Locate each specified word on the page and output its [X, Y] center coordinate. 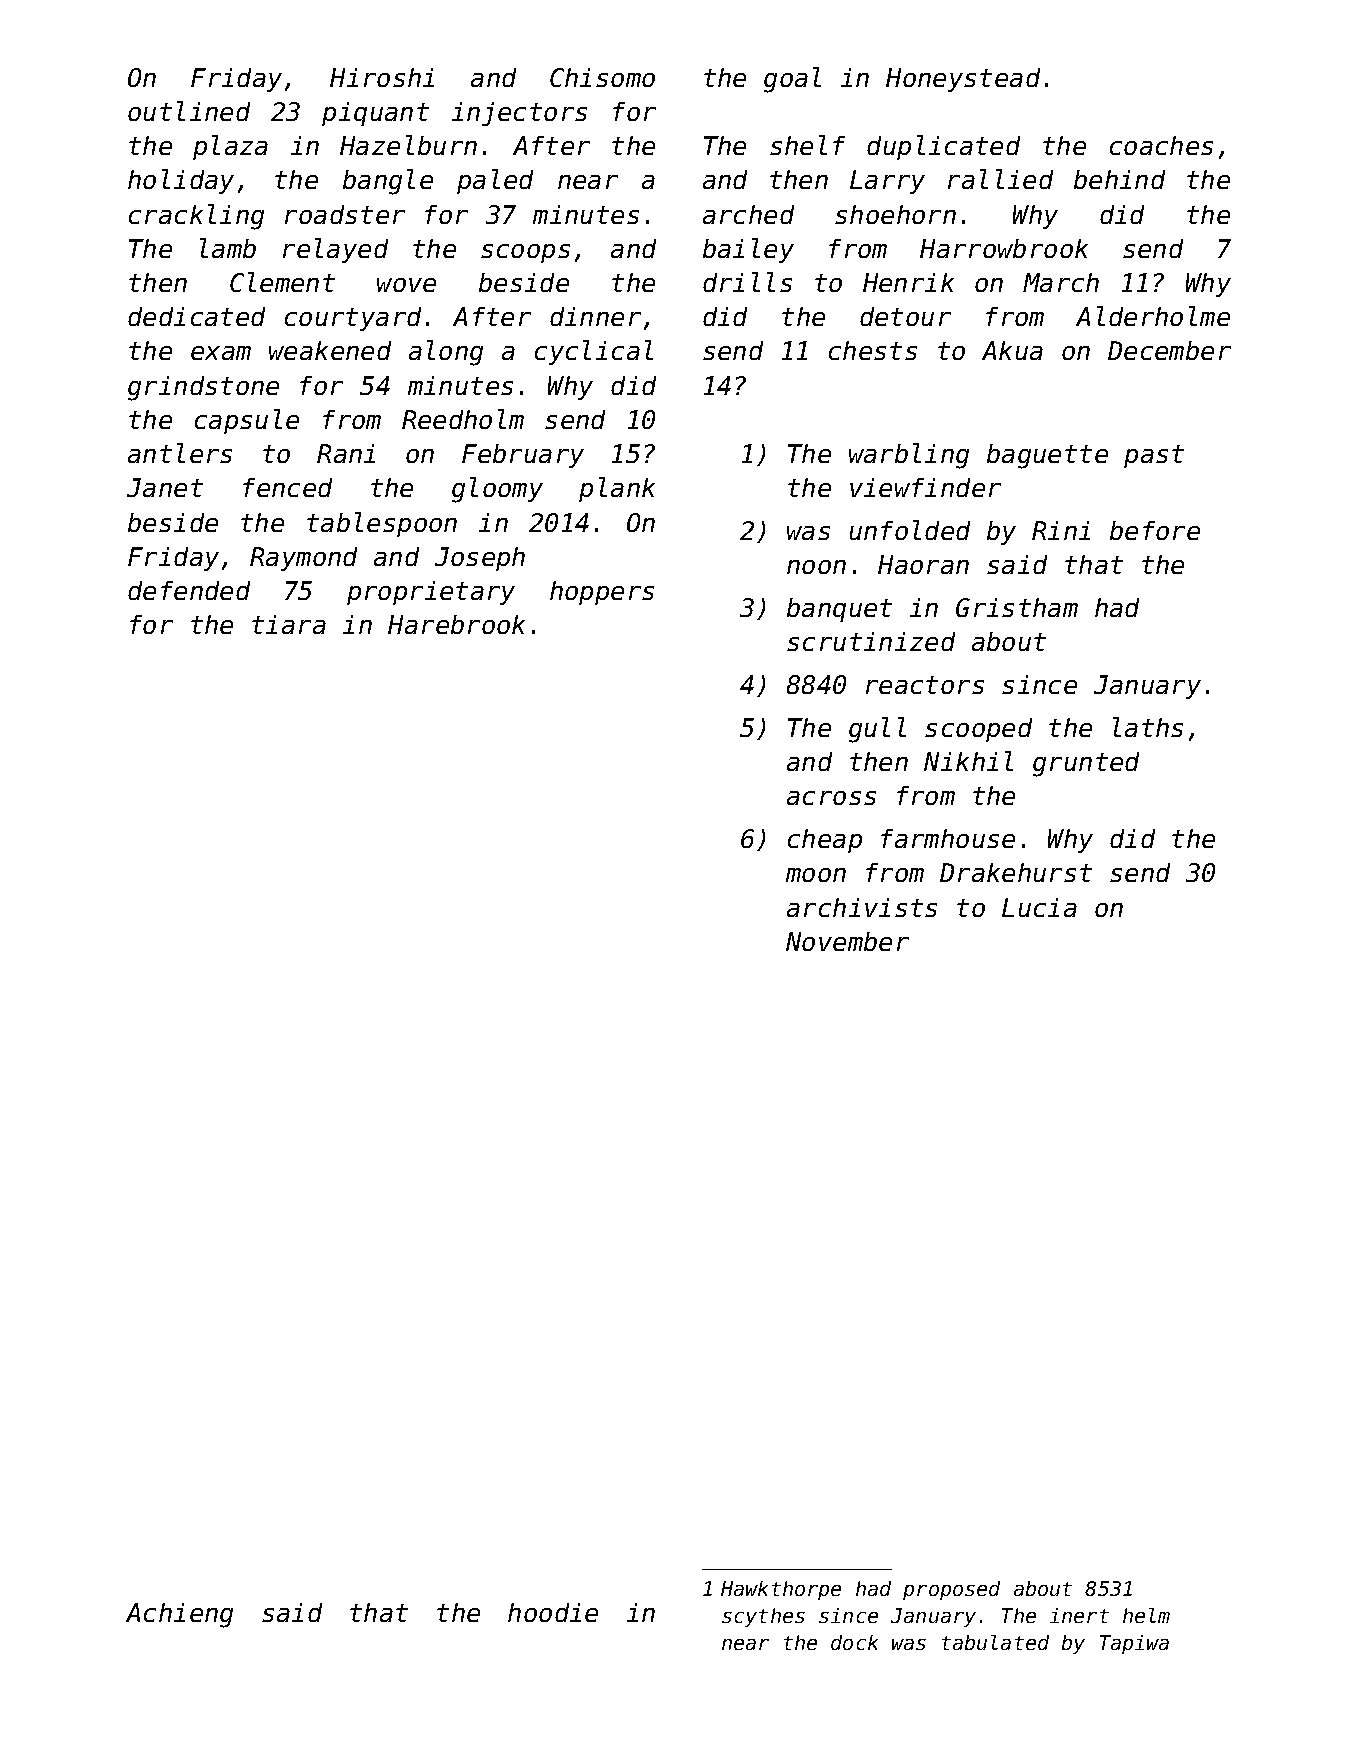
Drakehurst [1016, 872]
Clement [282, 282]
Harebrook [456, 624]
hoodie [553, 1612]
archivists [862, 907]
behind [1119, 179]
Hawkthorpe [781, 1590]
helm [1146, 1615]
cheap [825, 841]
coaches [1161, 145]
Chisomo [602, 77]
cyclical [594, 352]
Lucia [1039, 907]
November [847, 941]
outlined [189, 111]
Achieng [179, 1615]
